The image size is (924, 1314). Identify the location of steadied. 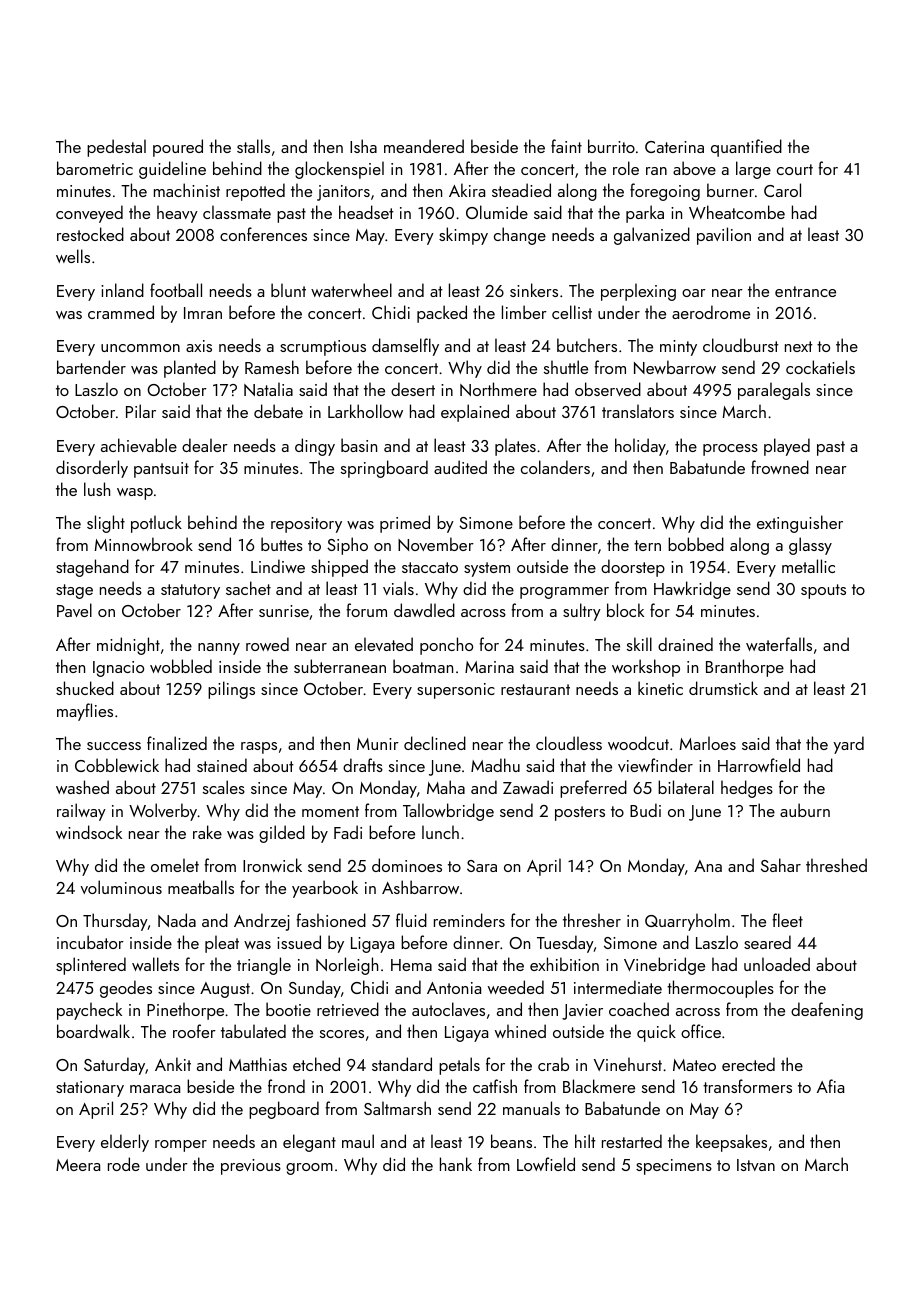
(521, 190).
